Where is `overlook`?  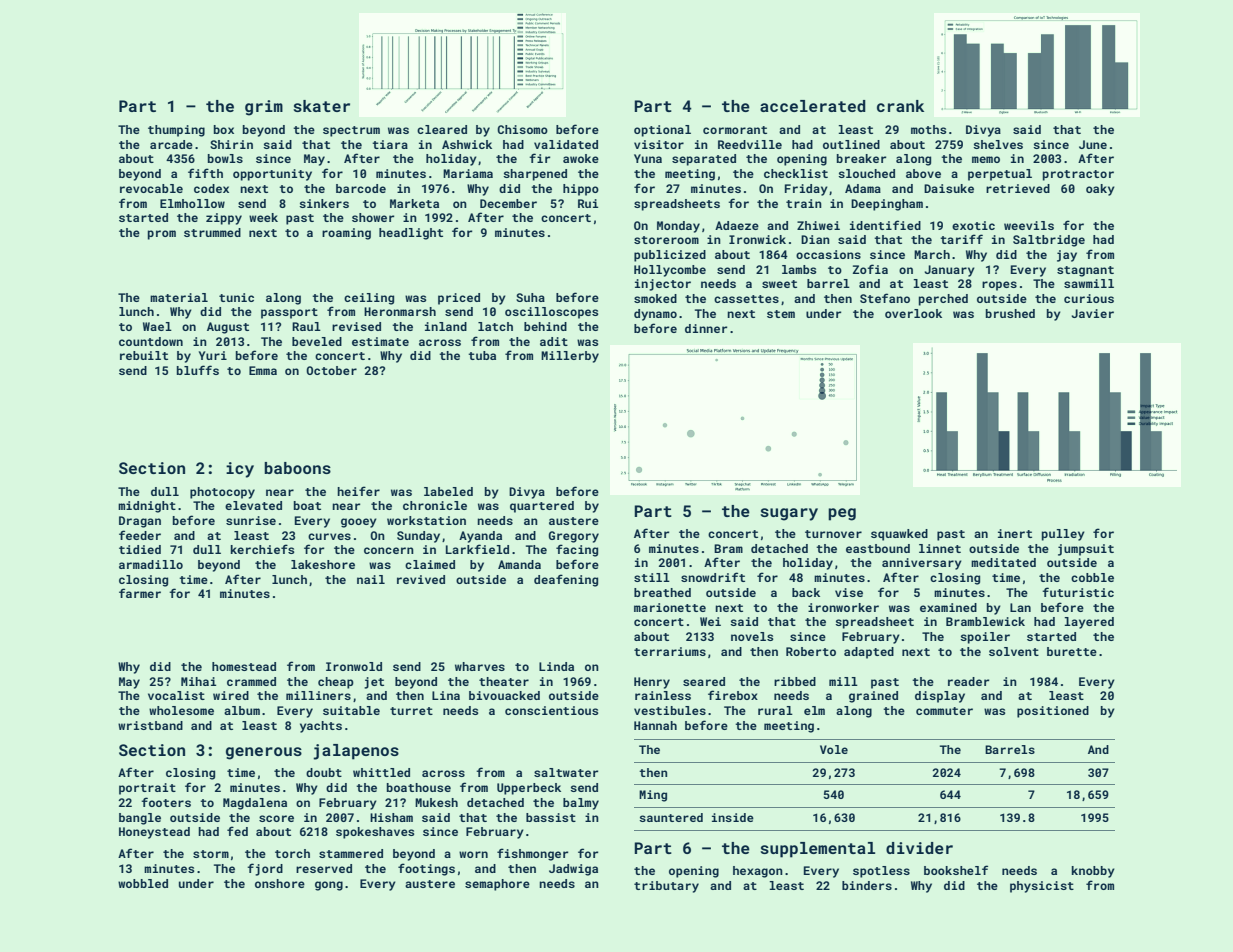 overlook is located at coordinates (913, 313).
